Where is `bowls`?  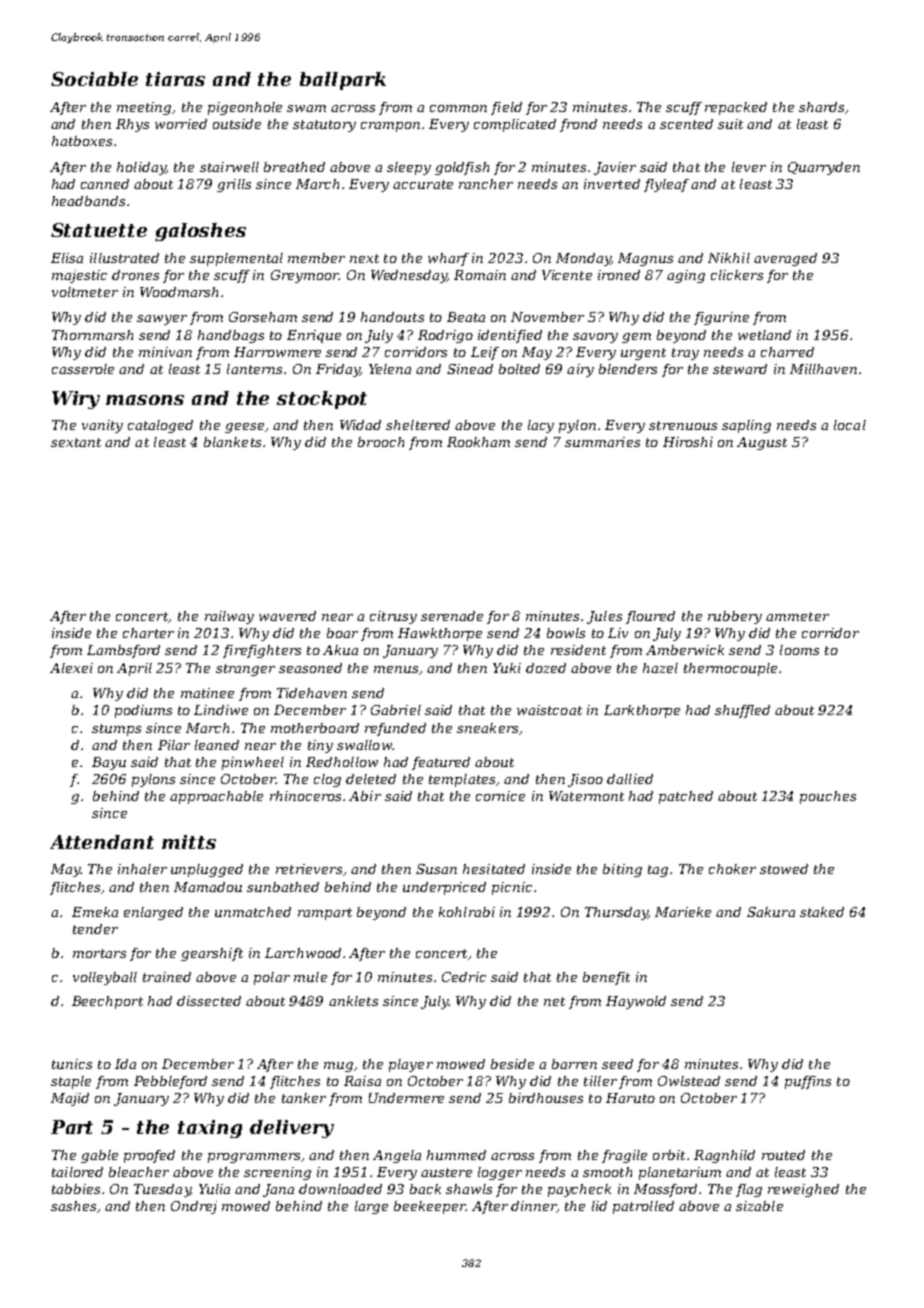 bowls is located at coordinates (566, 633).
